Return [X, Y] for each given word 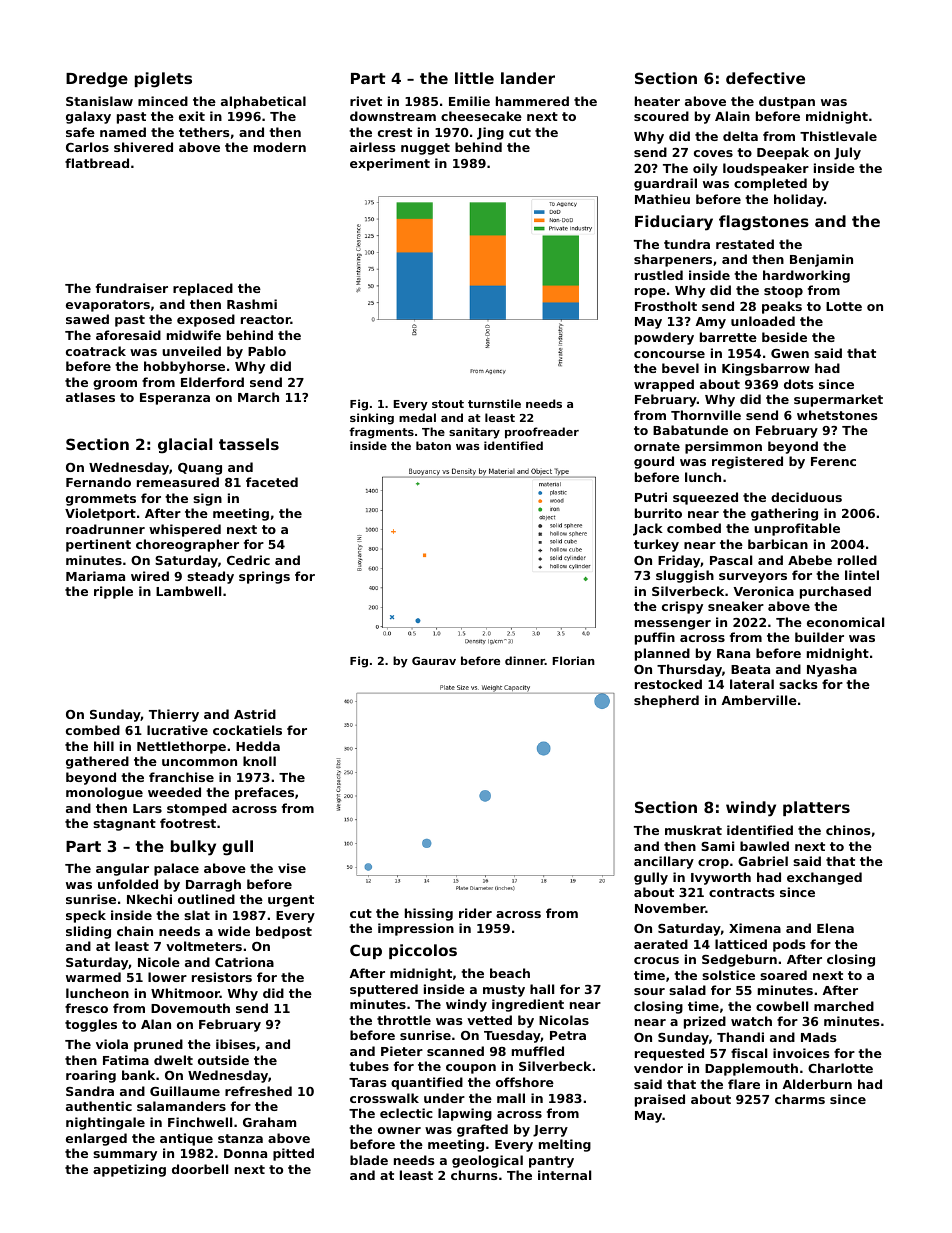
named [123, 132]
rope [650, 293]
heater [657, 101]
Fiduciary [674, 223]
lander [528, 78]
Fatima [126, 1060]
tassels [249, 444]
